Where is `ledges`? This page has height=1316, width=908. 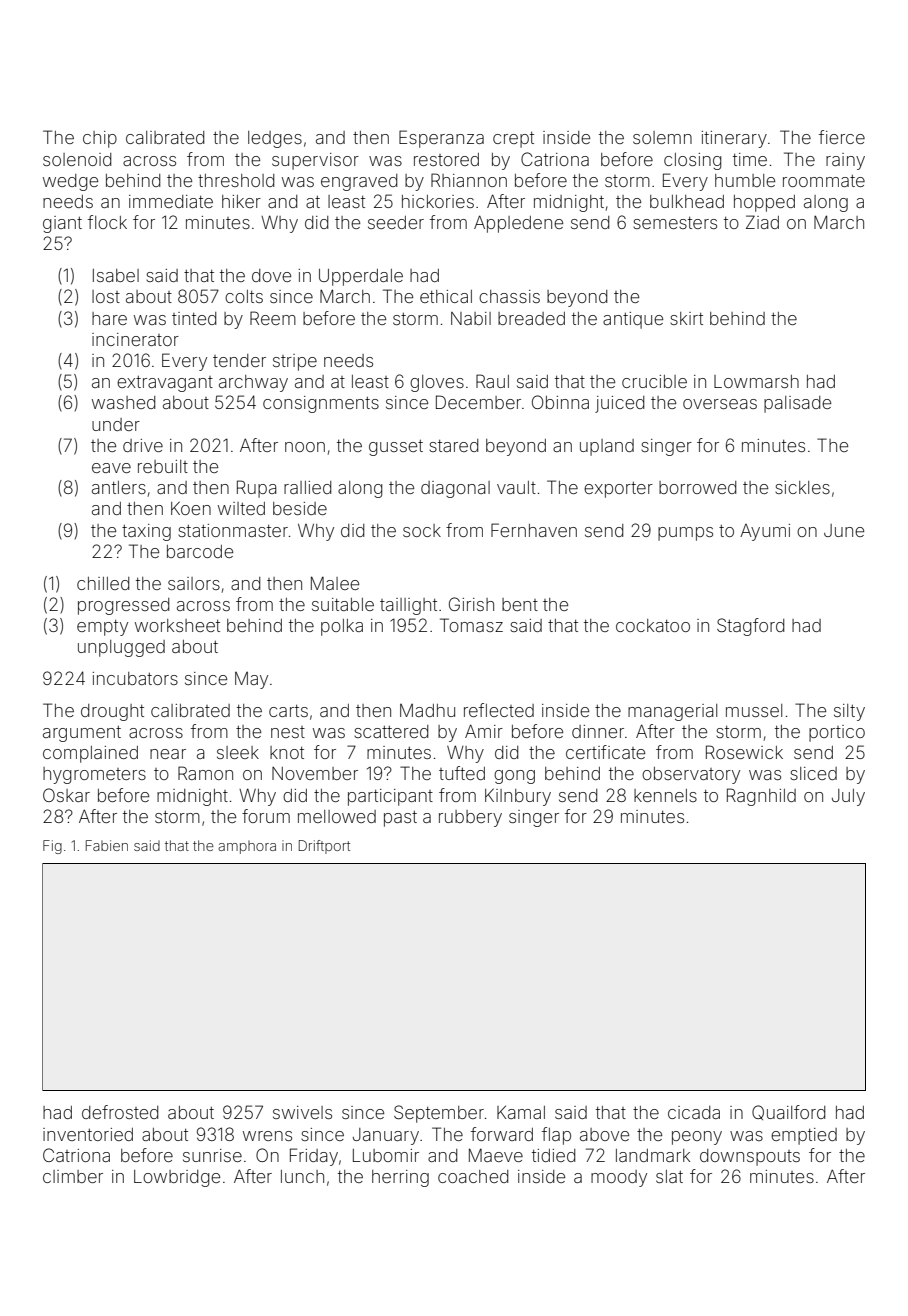
ledges is located at coordinates (275, 139).
